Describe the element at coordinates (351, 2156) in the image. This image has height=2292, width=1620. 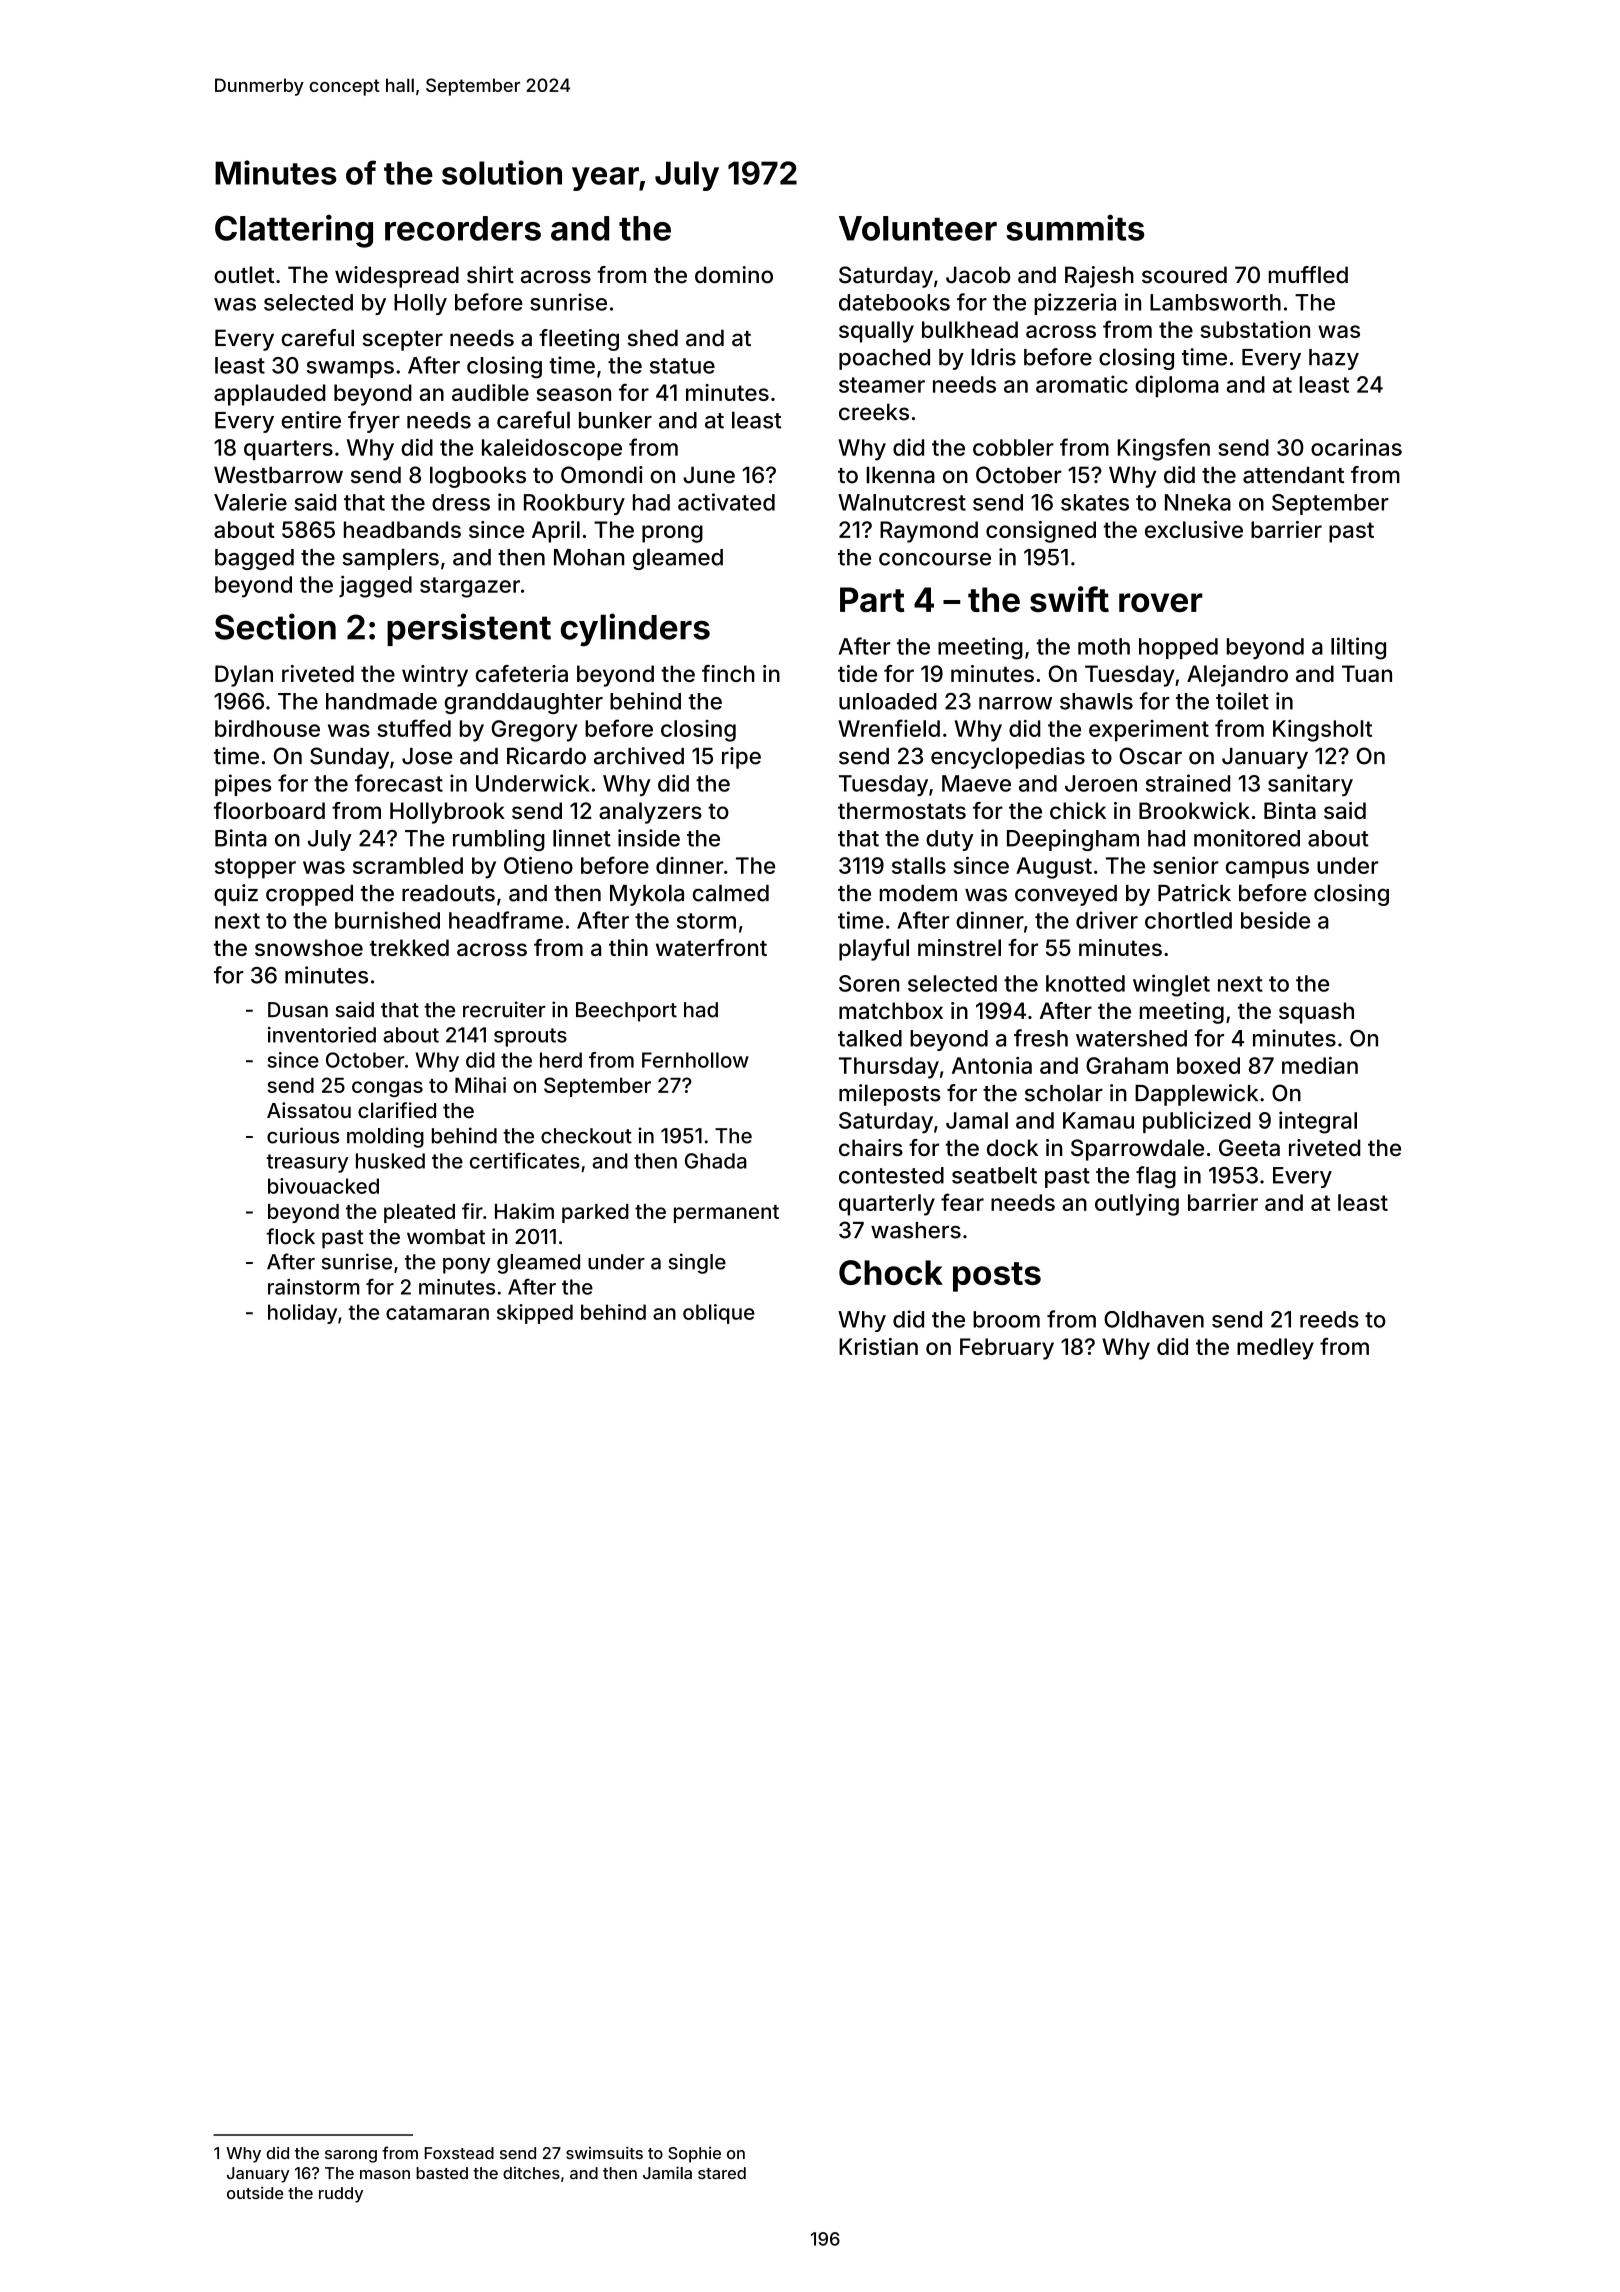
I see `sarong` at that location.
